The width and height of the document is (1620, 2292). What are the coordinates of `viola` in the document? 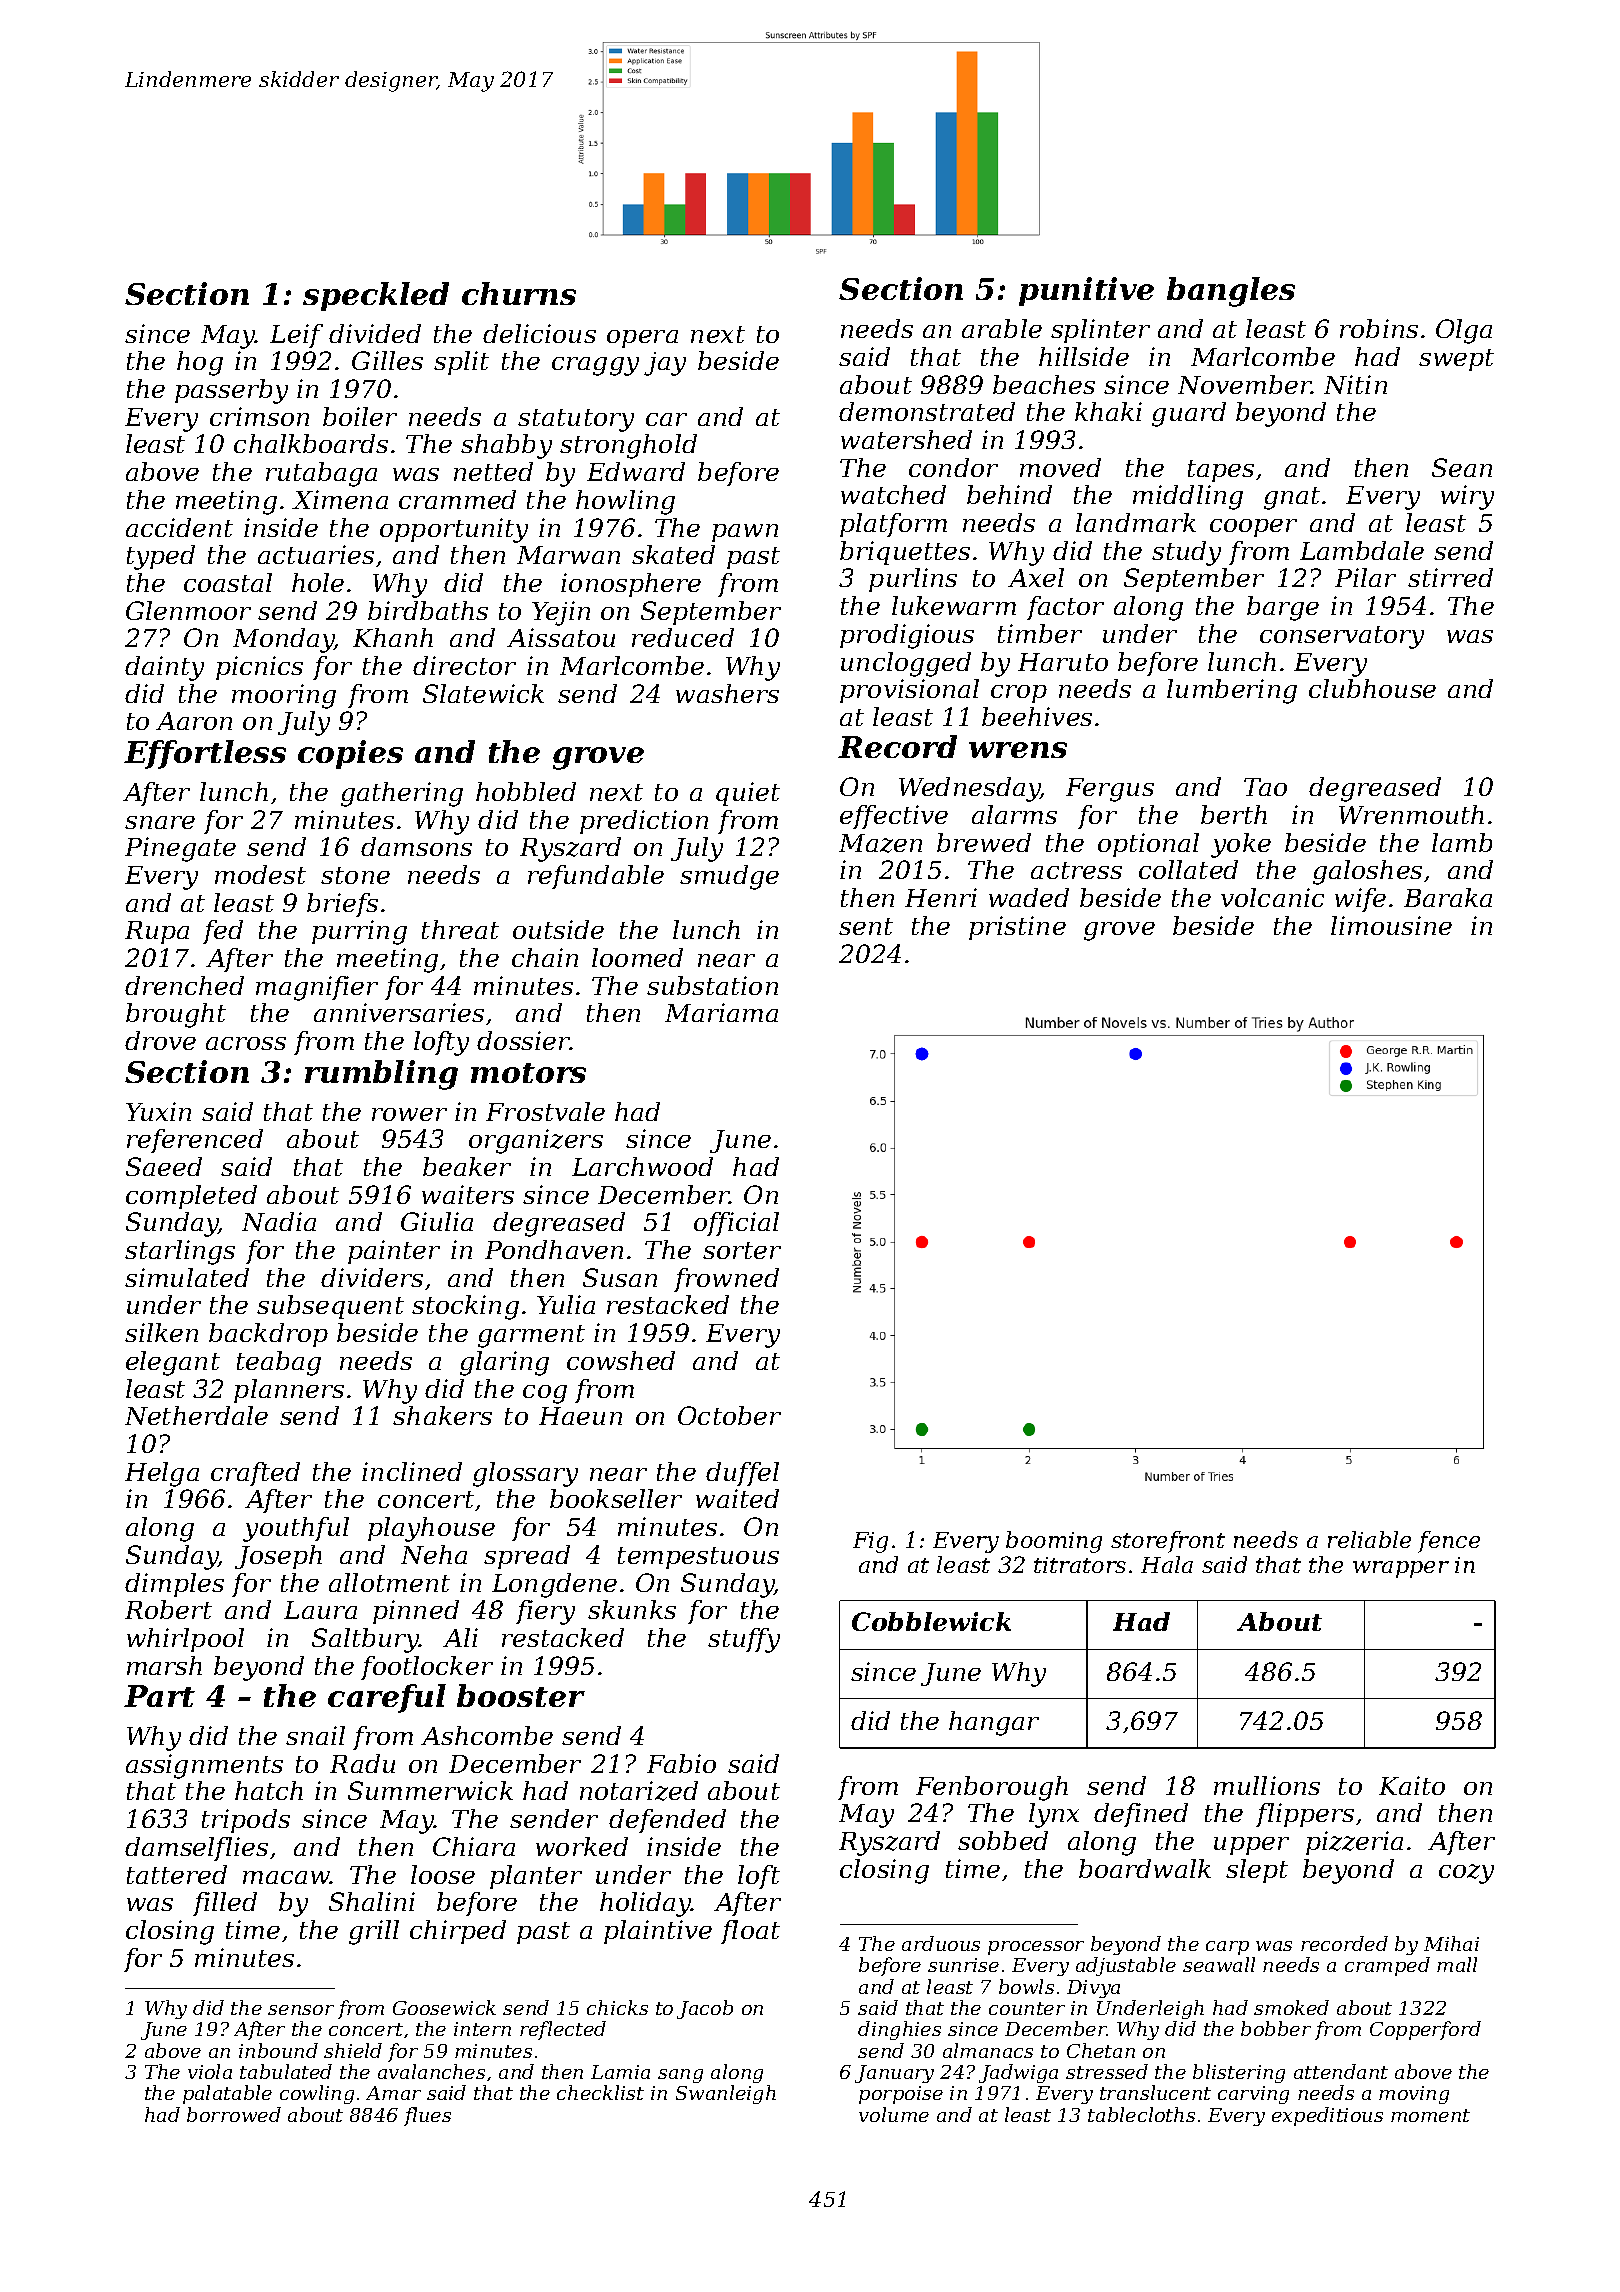 It's located at (210, 2071).
